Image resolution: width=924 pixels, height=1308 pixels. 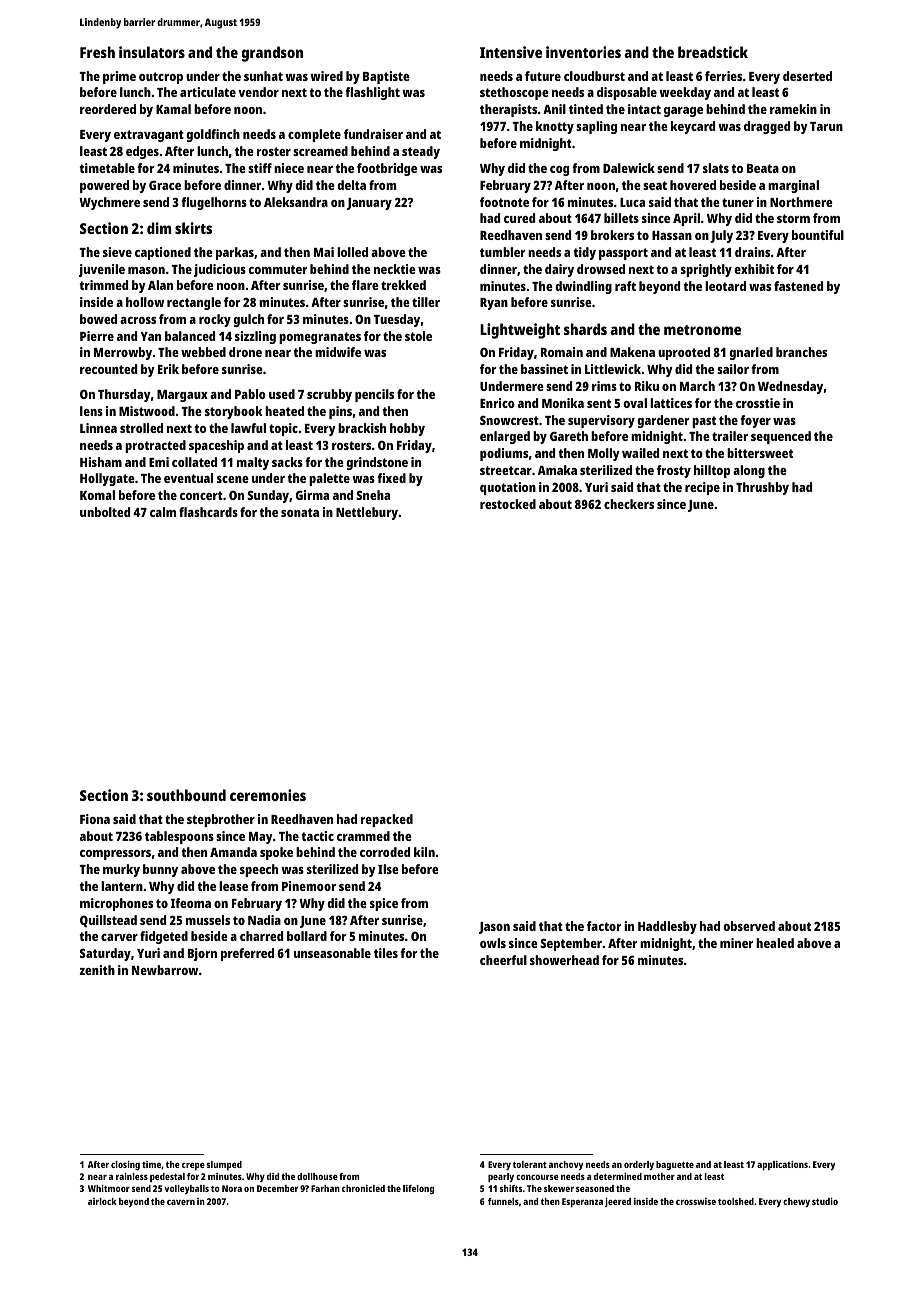 What do you see at coordinates (102, 1201) in the screenshot?
I see `airlock` at bounding box center [102, 1201].
